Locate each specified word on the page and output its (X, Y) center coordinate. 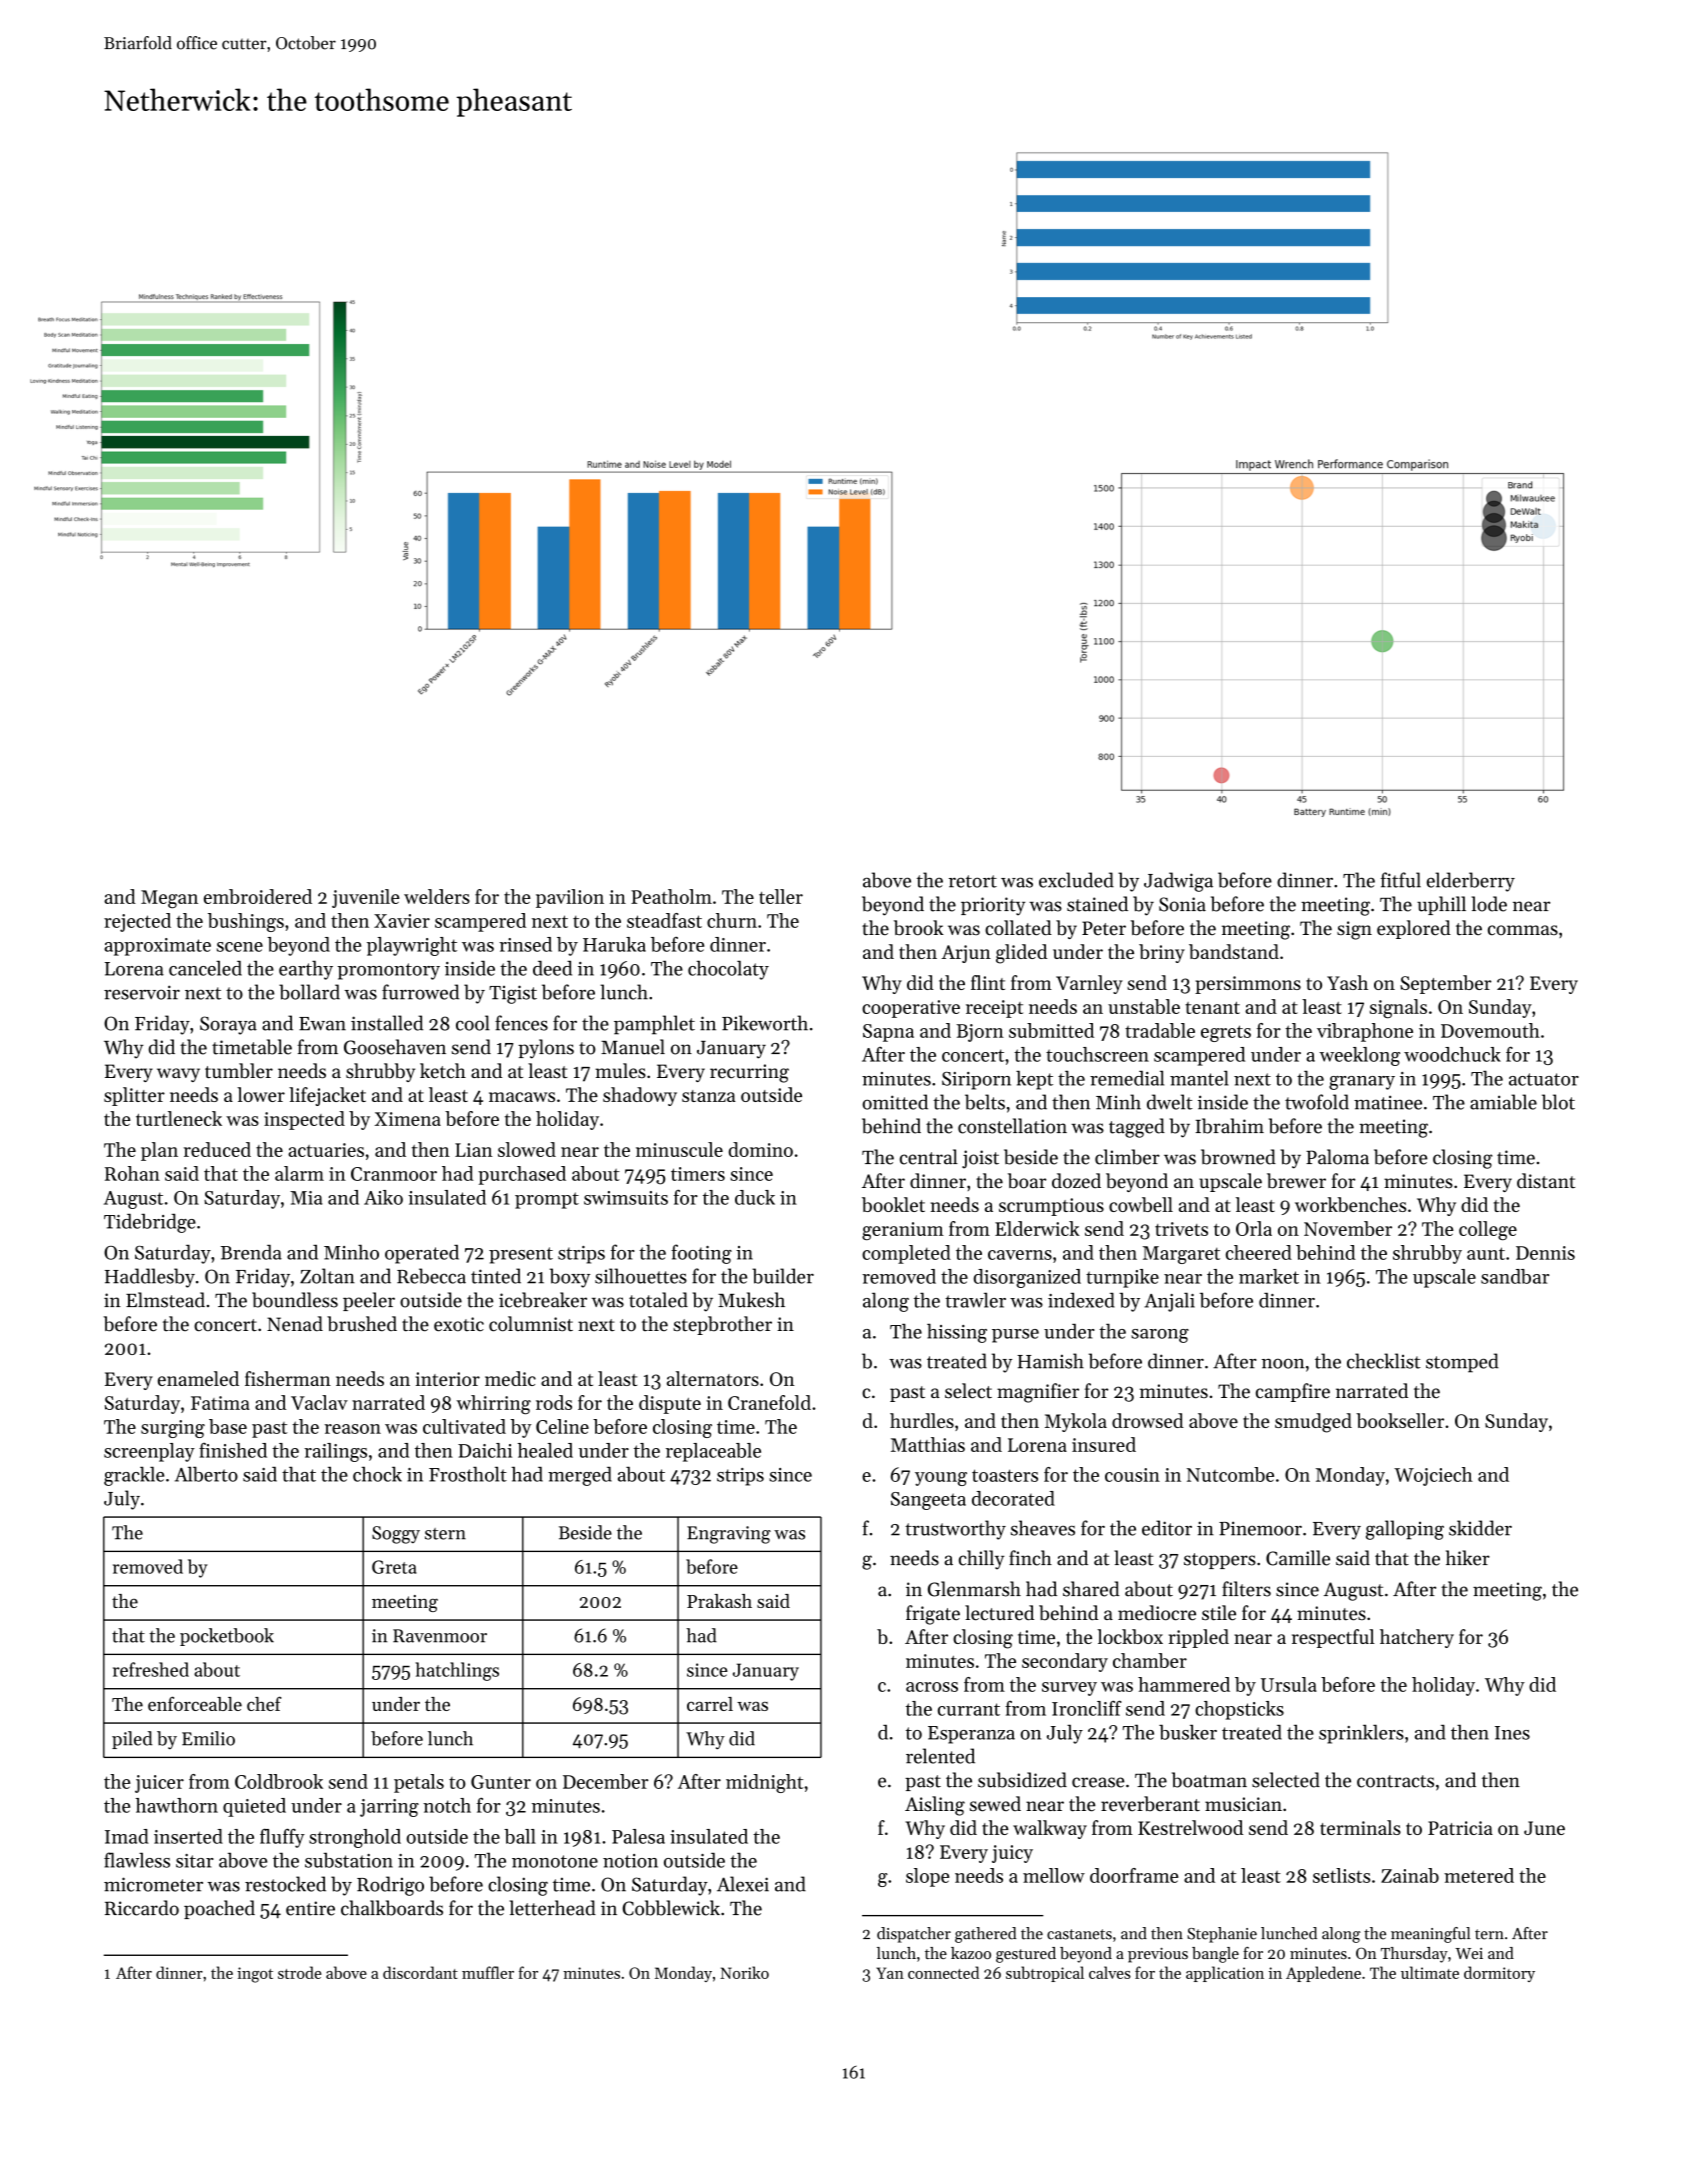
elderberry (1471, 882)
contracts (1395, 1781)
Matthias (928, 1444)
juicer (159, 1784)
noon (1283, 1363)
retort (973, 881)
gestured (1026, 1955)
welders (437, 896)
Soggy (396, 1535)
